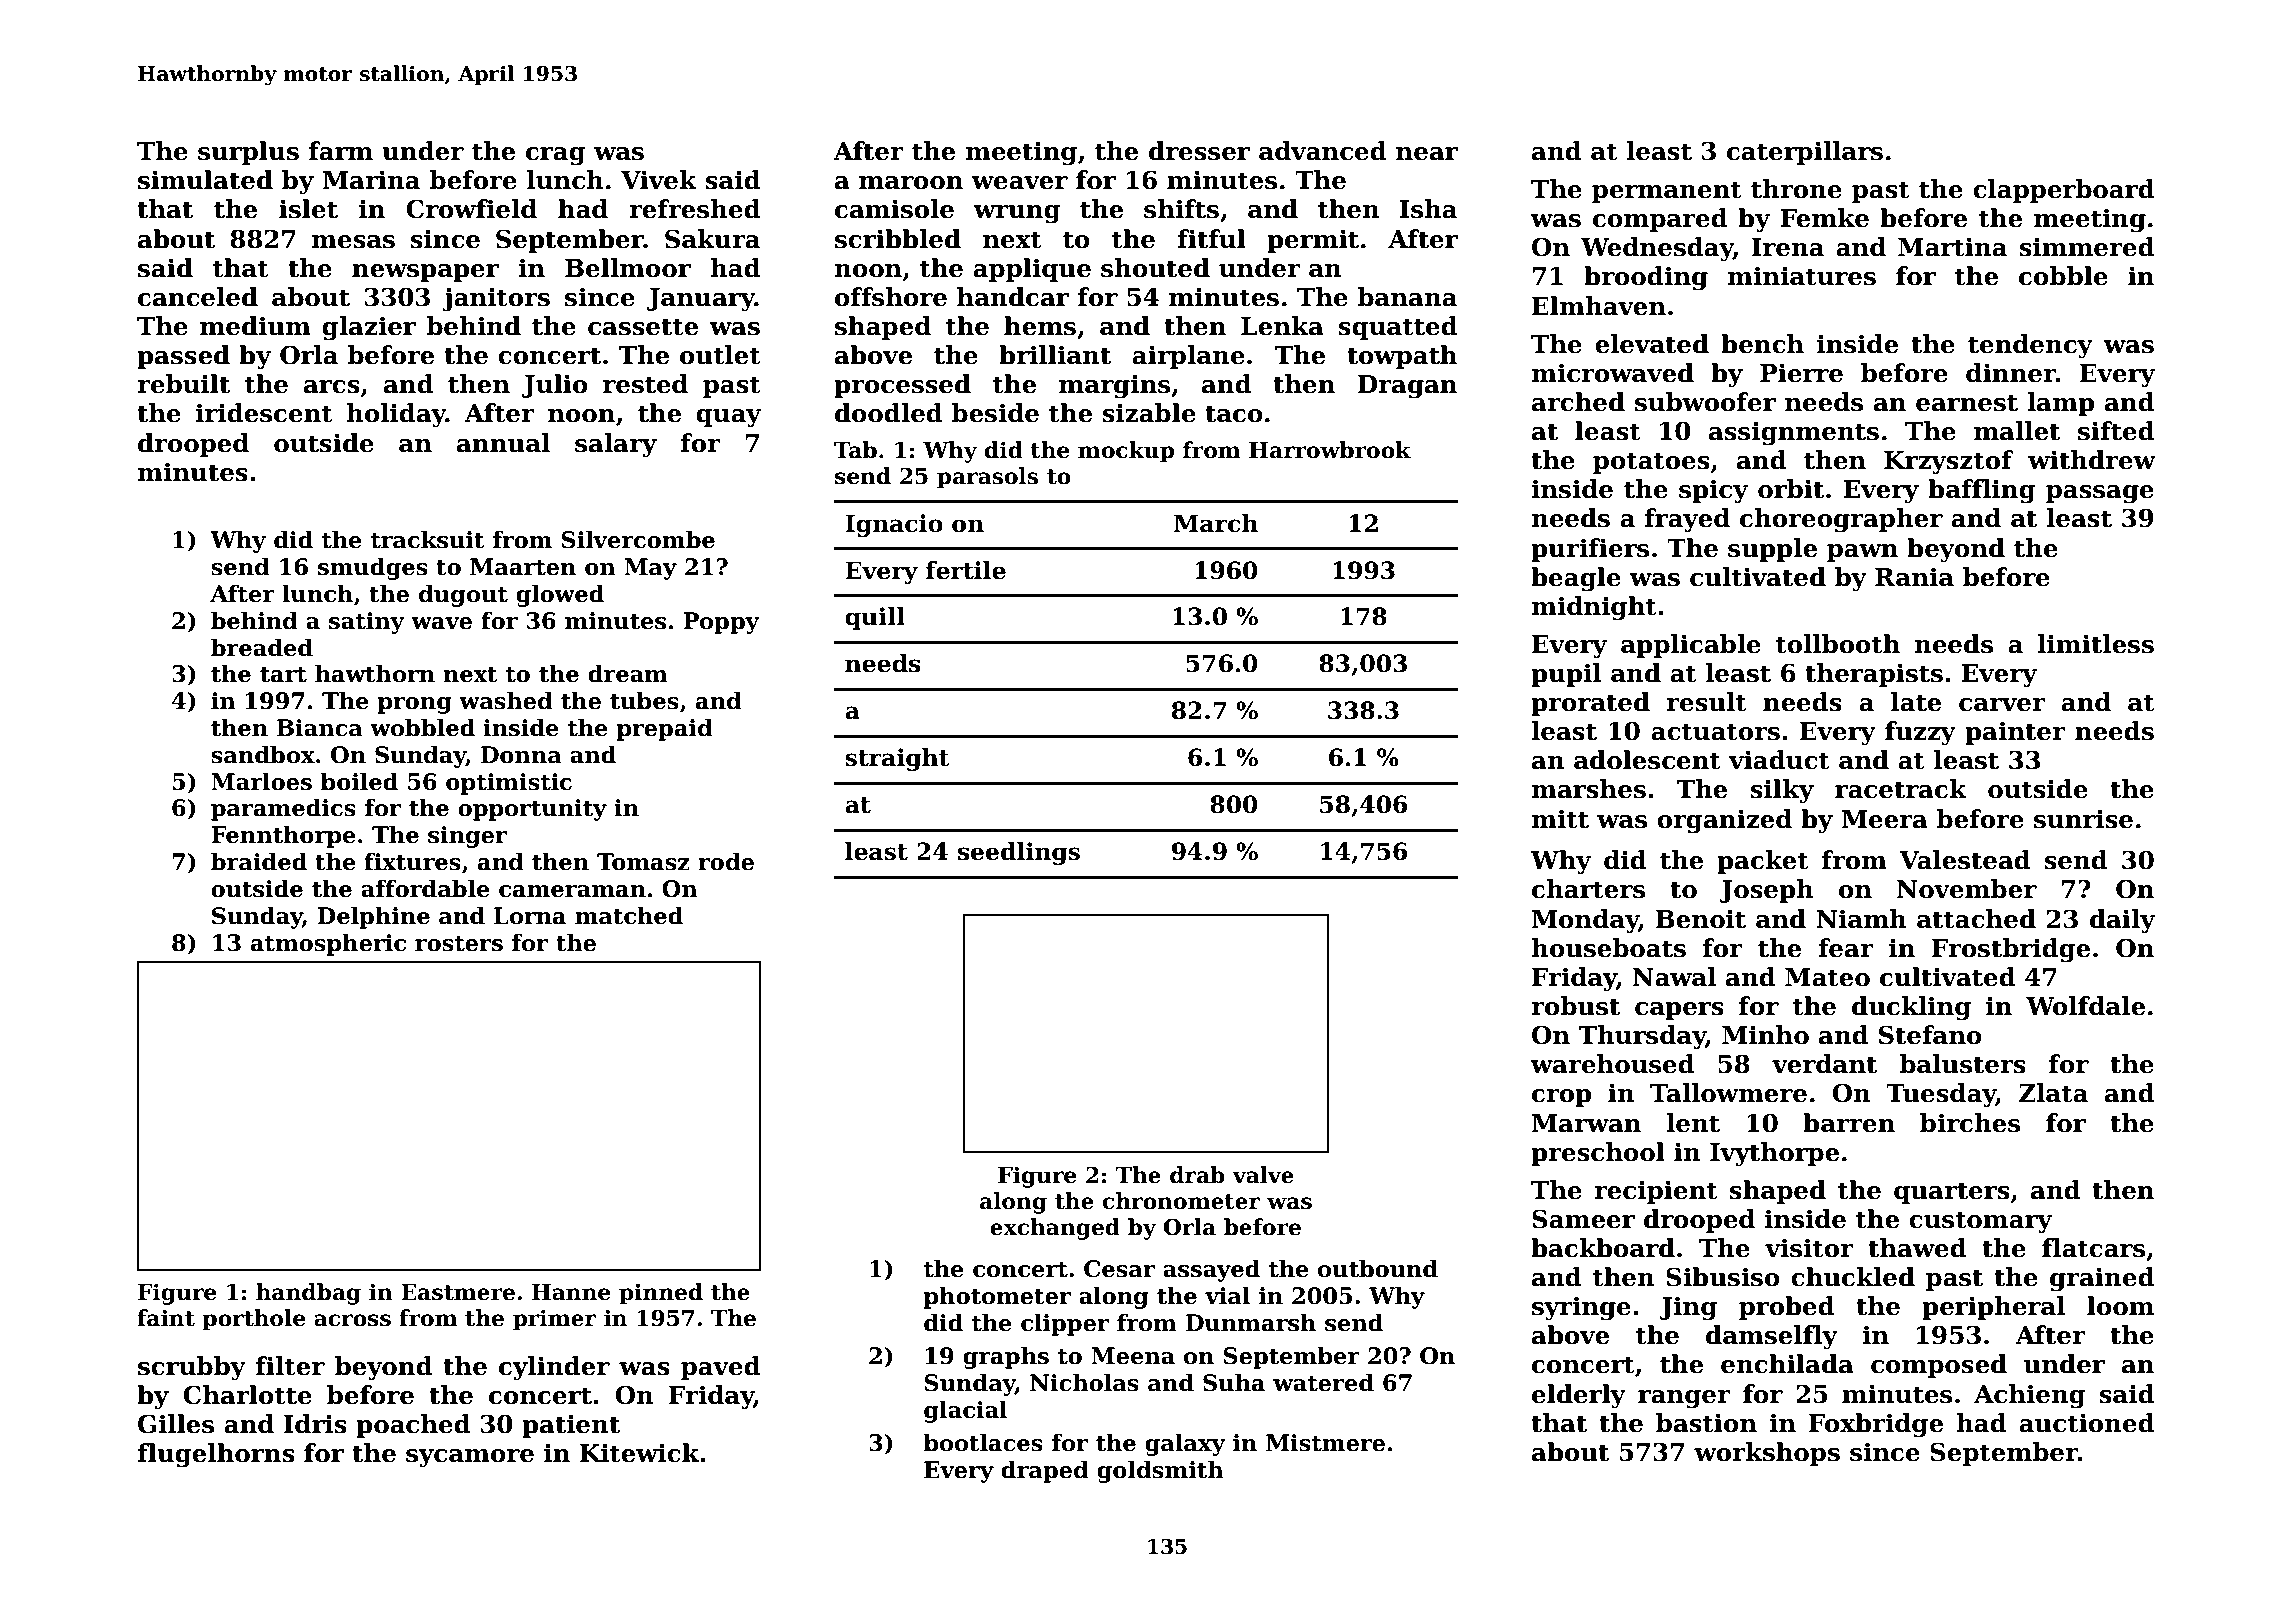 The width and height of the image is (2292, 1620). I want to click on Ignacio, so click(894, 525).
